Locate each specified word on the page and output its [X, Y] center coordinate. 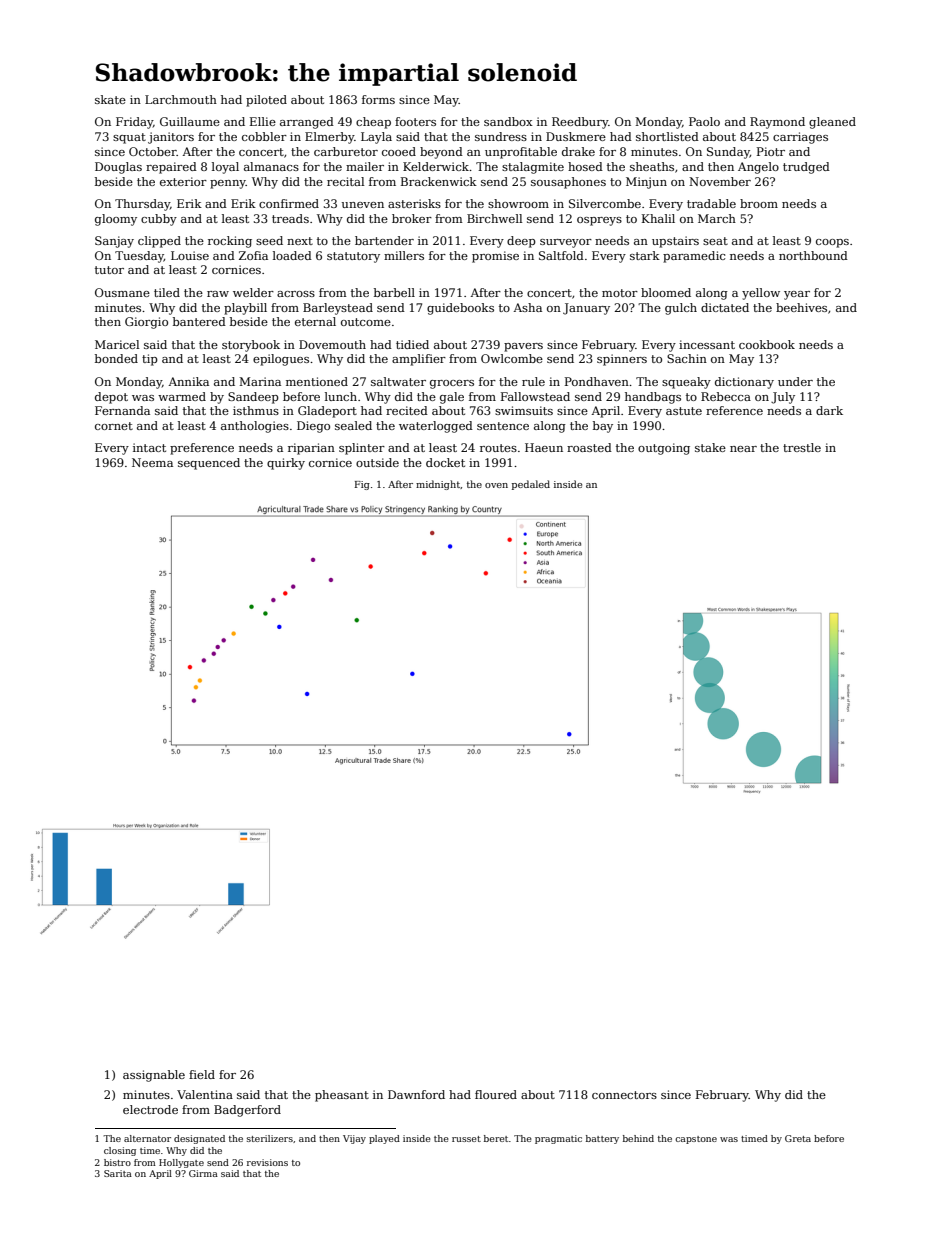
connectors [624, 1095]
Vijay [354, 1139]
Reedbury [580, 123]
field [202, 1074]
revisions [267, 1162]
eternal [315, 321]
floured [496, 1094]
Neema [152, 462]
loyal [225, 168]
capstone [696, 1140]
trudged [806, 168]
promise [495, 257]
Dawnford [416, 1094]
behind [638, 1138]
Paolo [704, 121]
